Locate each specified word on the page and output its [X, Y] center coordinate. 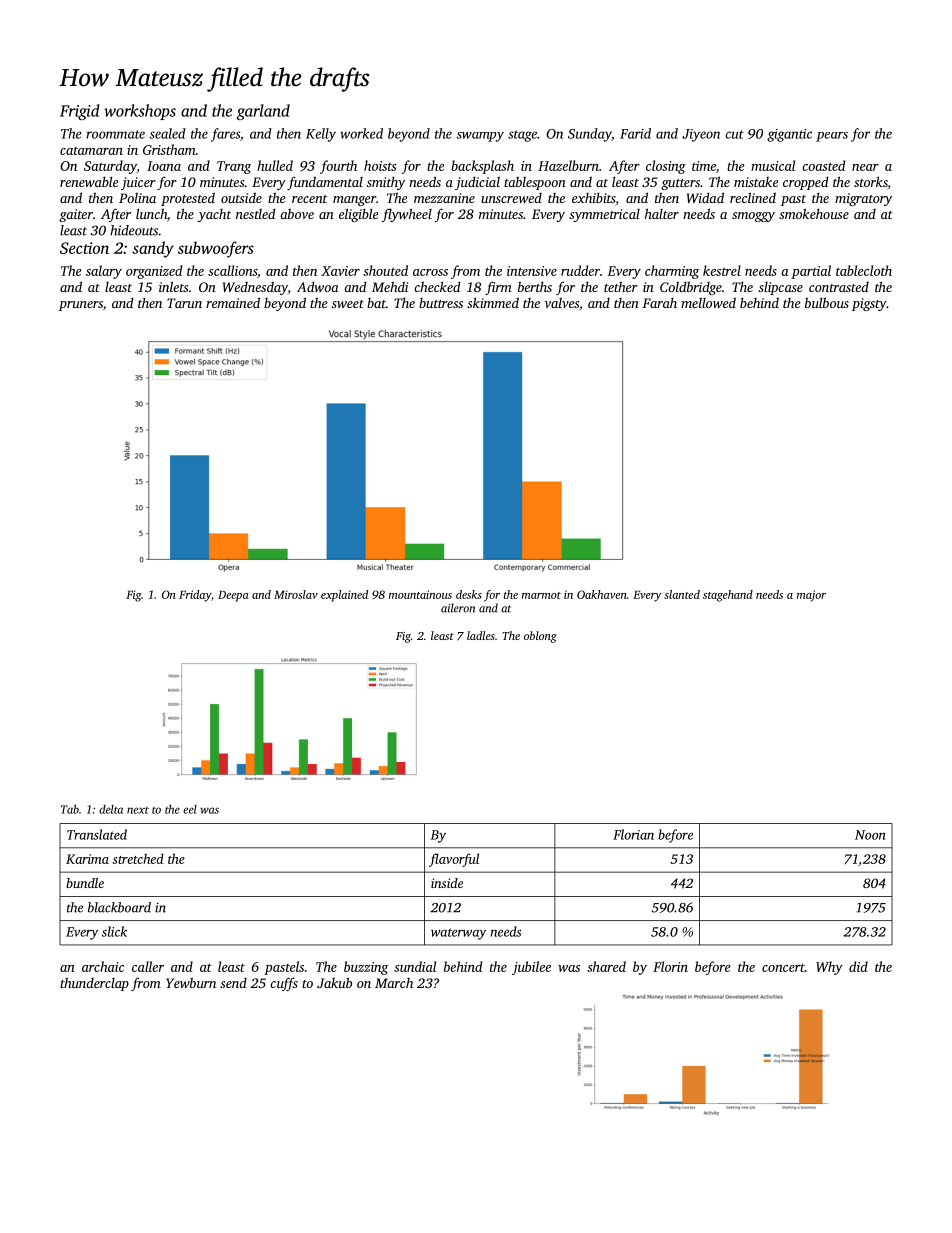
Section [84, 248]
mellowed [708, 302]
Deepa [233, 596]
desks [469, 594]
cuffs [284, 984]
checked [437, 286]
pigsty [869, 304]
